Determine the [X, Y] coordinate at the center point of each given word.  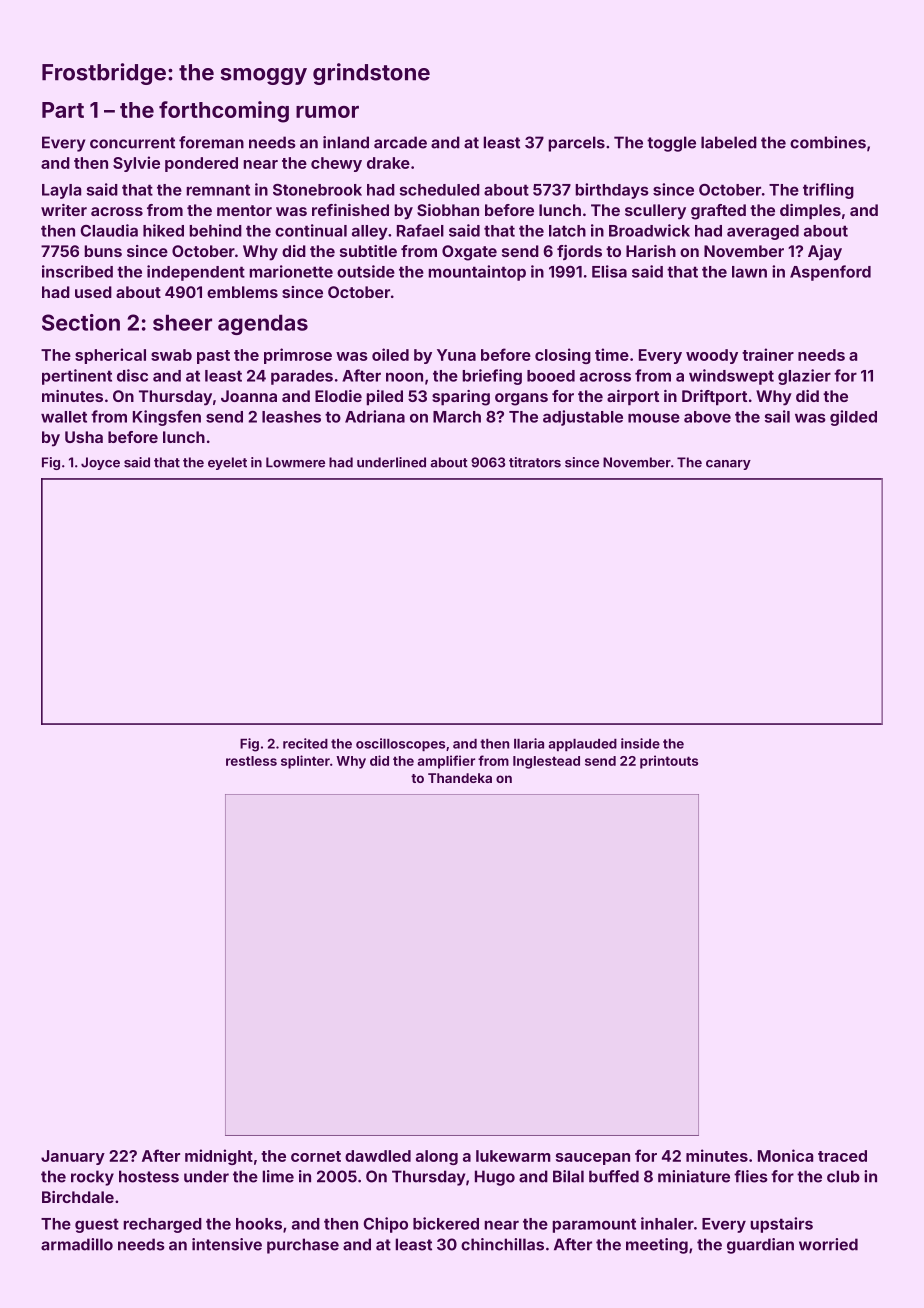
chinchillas [502, 1244]
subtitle [368, 251]
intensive [227, 1244]
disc [132, 375]
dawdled [378, 1156]
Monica [785, 1155]
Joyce [100, 463]
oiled [390, 354]
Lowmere [295, 462]
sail [777, 416]
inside [640, 743]
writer [64, 210]
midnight [219, 1157]
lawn [749, 272]
